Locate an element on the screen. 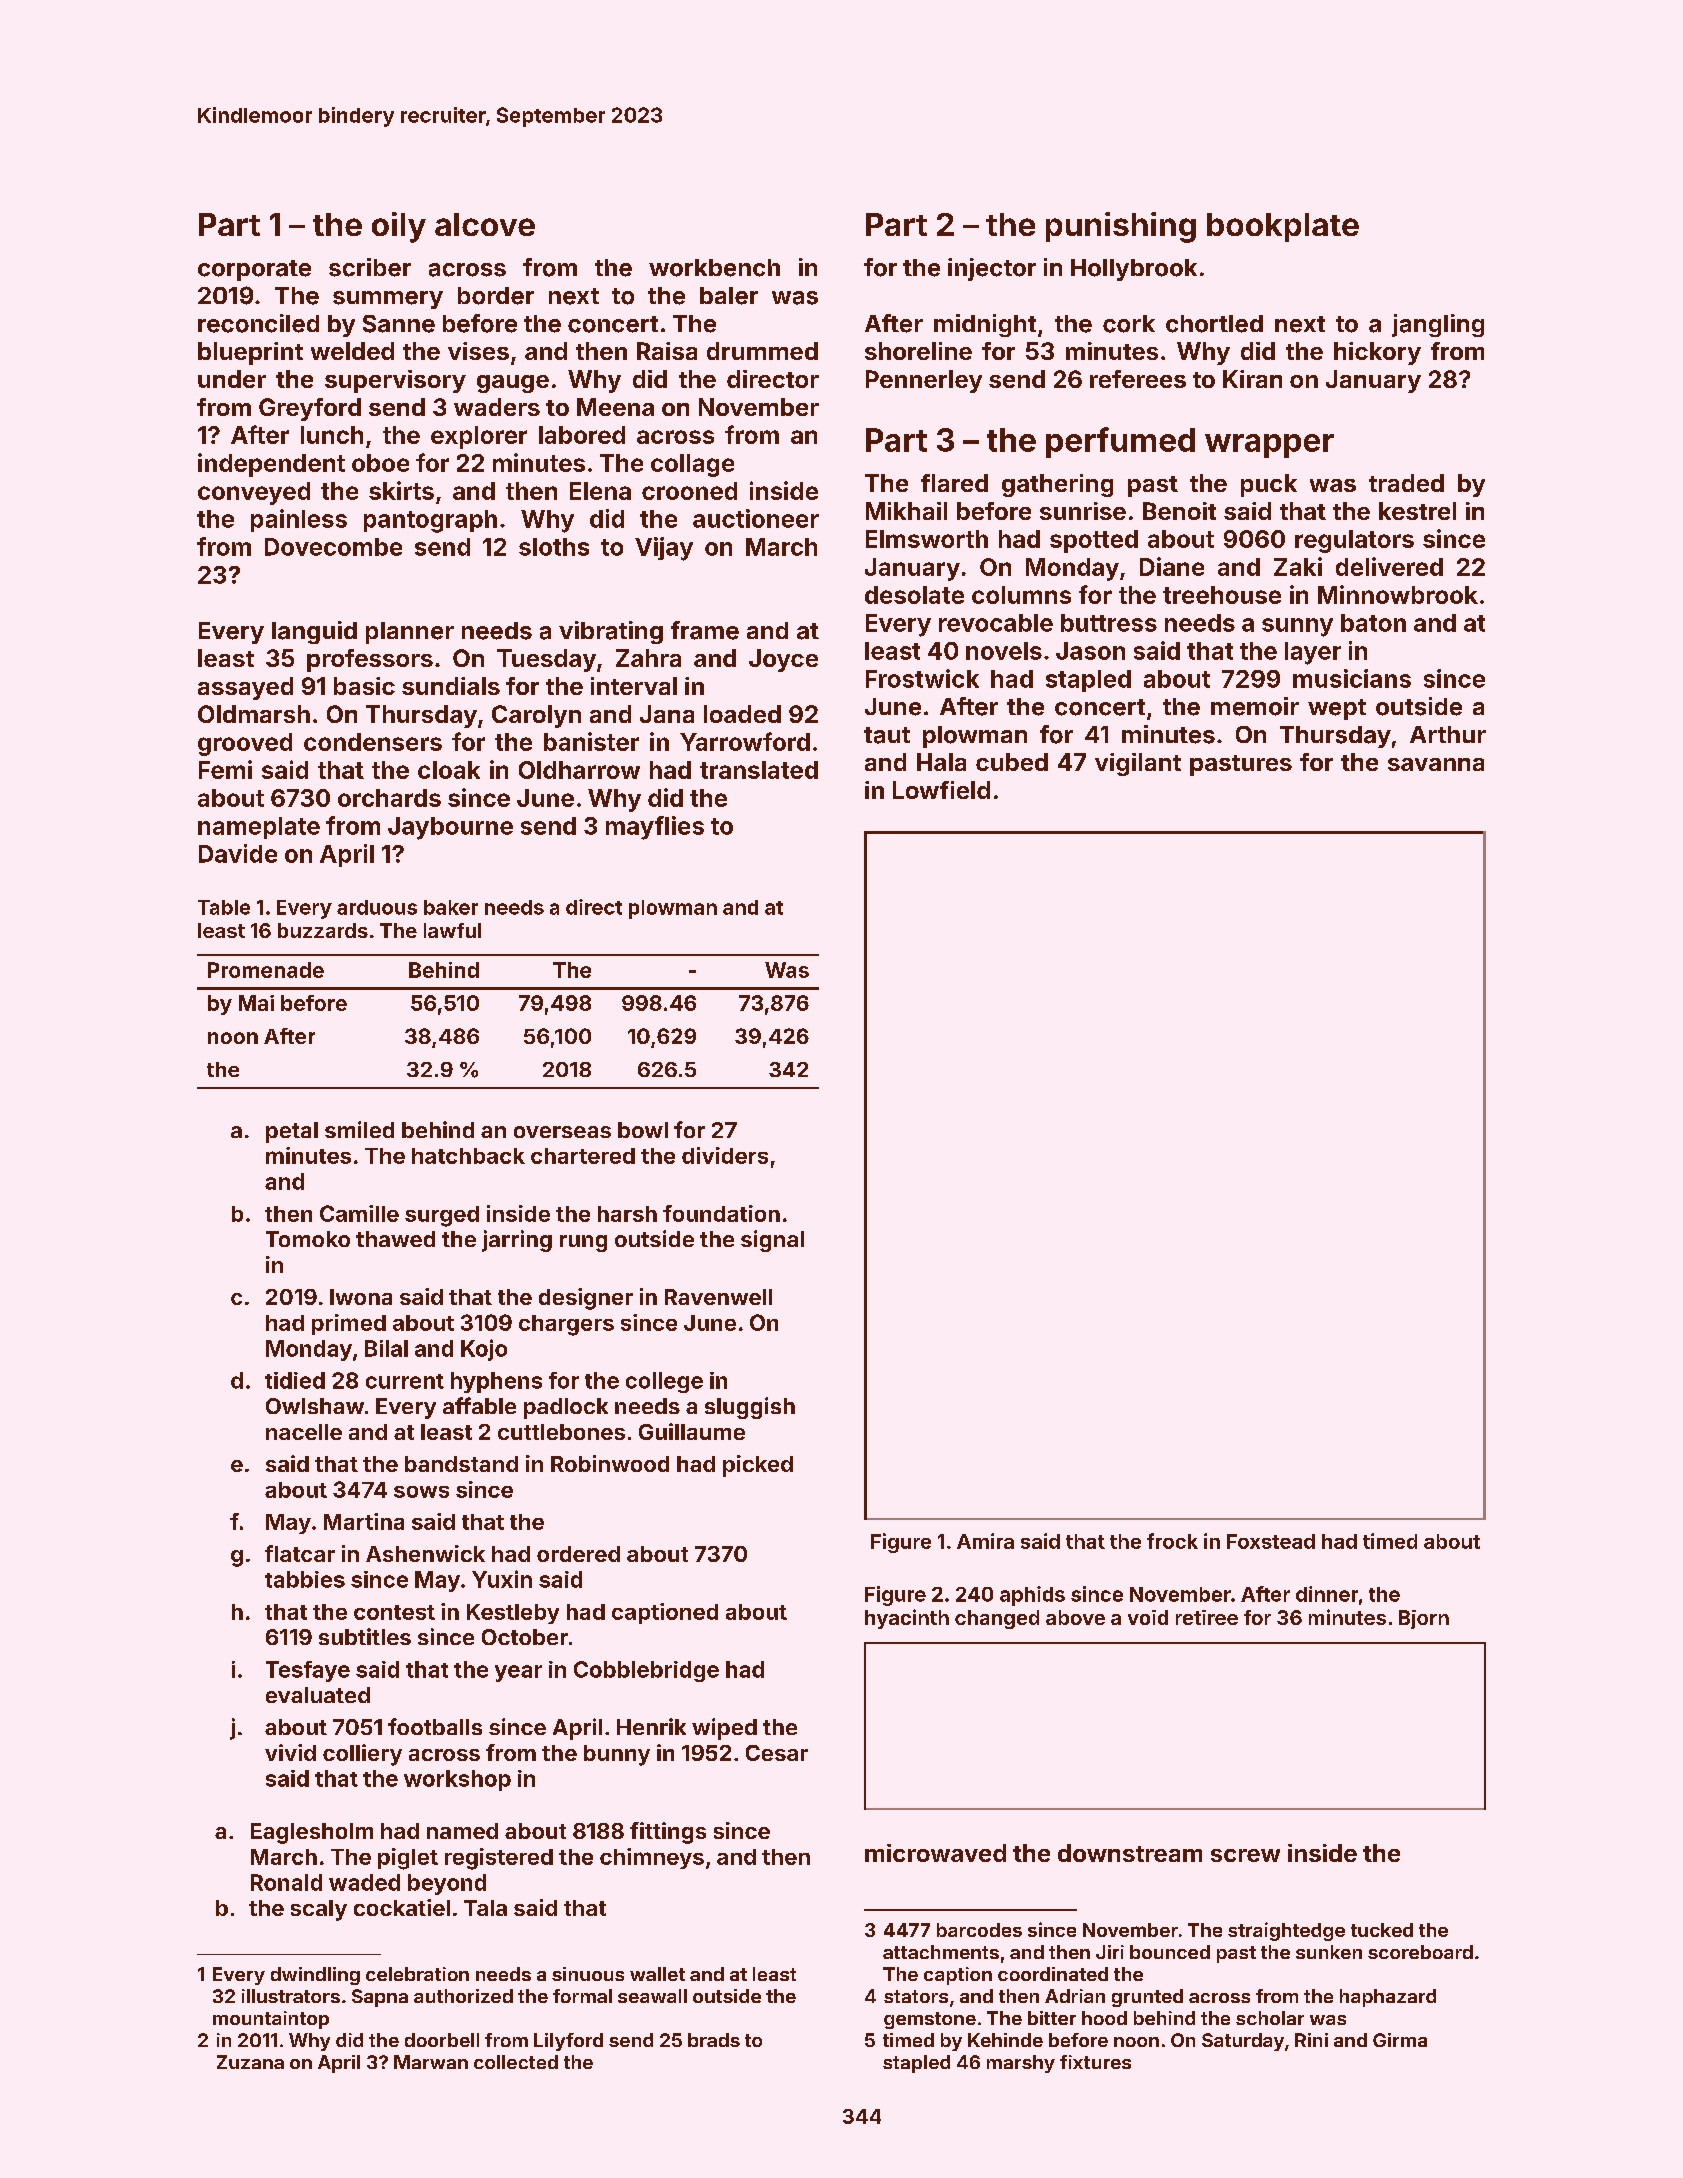 The width and height of the screenshot is (1683, 2178). Lowfield is located at coordinates (941, 790).
